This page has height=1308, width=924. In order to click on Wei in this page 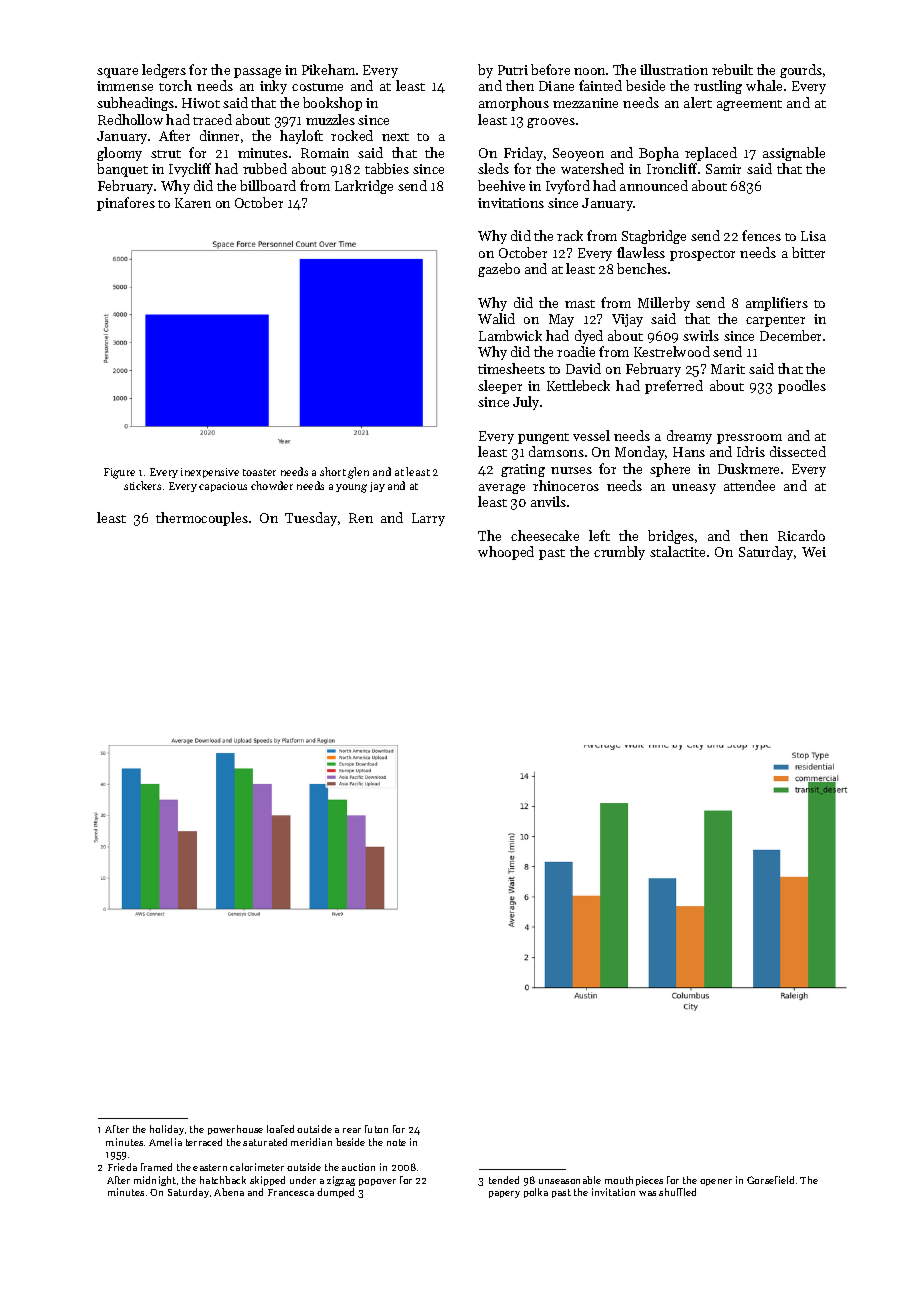, I will do `click(814, 552)`.
